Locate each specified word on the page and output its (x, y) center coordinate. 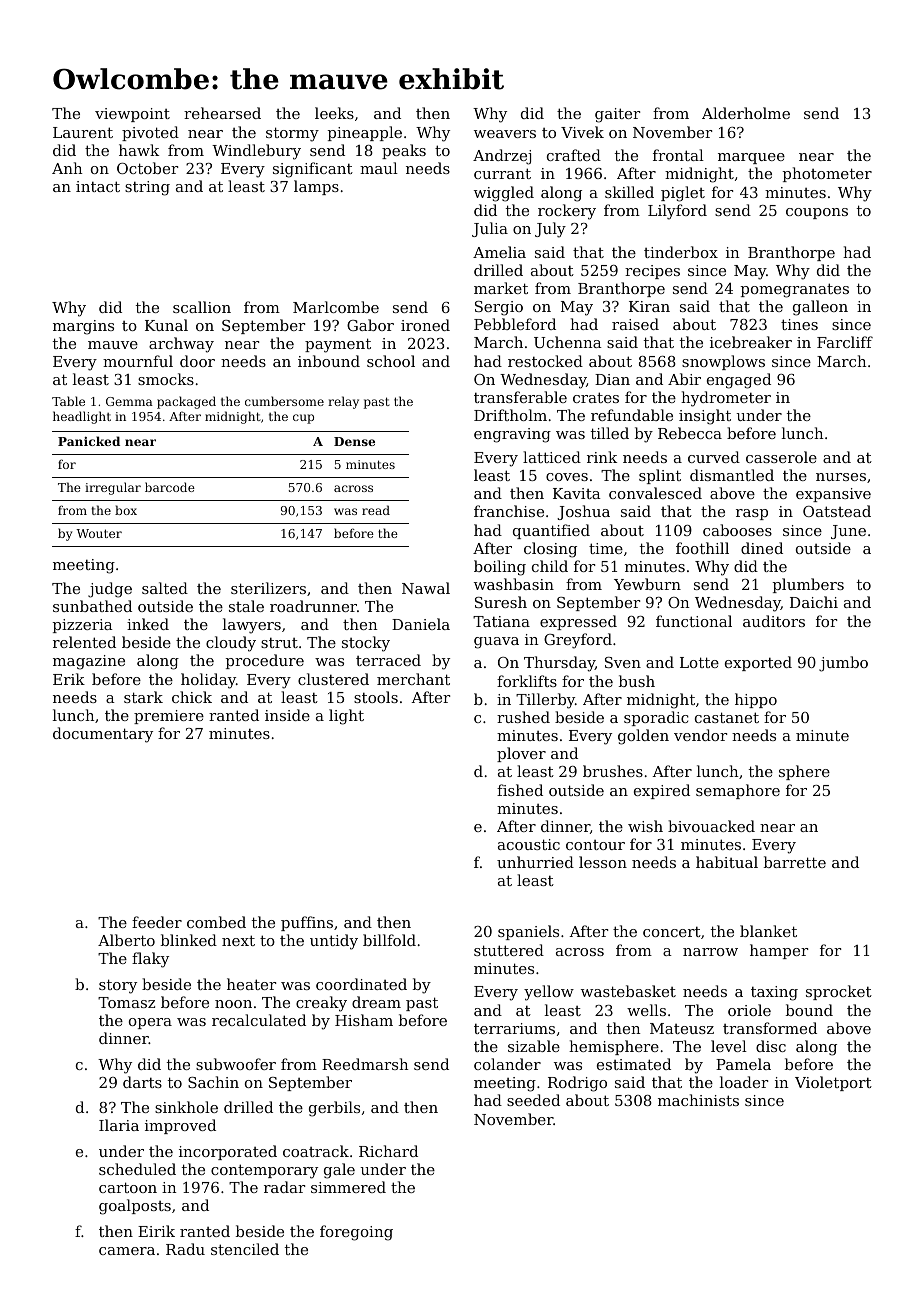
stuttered (509, 950)
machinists (698, 1100)
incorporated (228, 1152)
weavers (505, 134)
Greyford (578, 641)
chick (192, 697)
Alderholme (746, 113)
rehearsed (222, 113)
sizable (534, 1046)
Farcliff (845, 342)
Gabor (370, 325)
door (197, 361)
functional (694, 621)
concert (672, 931)
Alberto (126, 940)
